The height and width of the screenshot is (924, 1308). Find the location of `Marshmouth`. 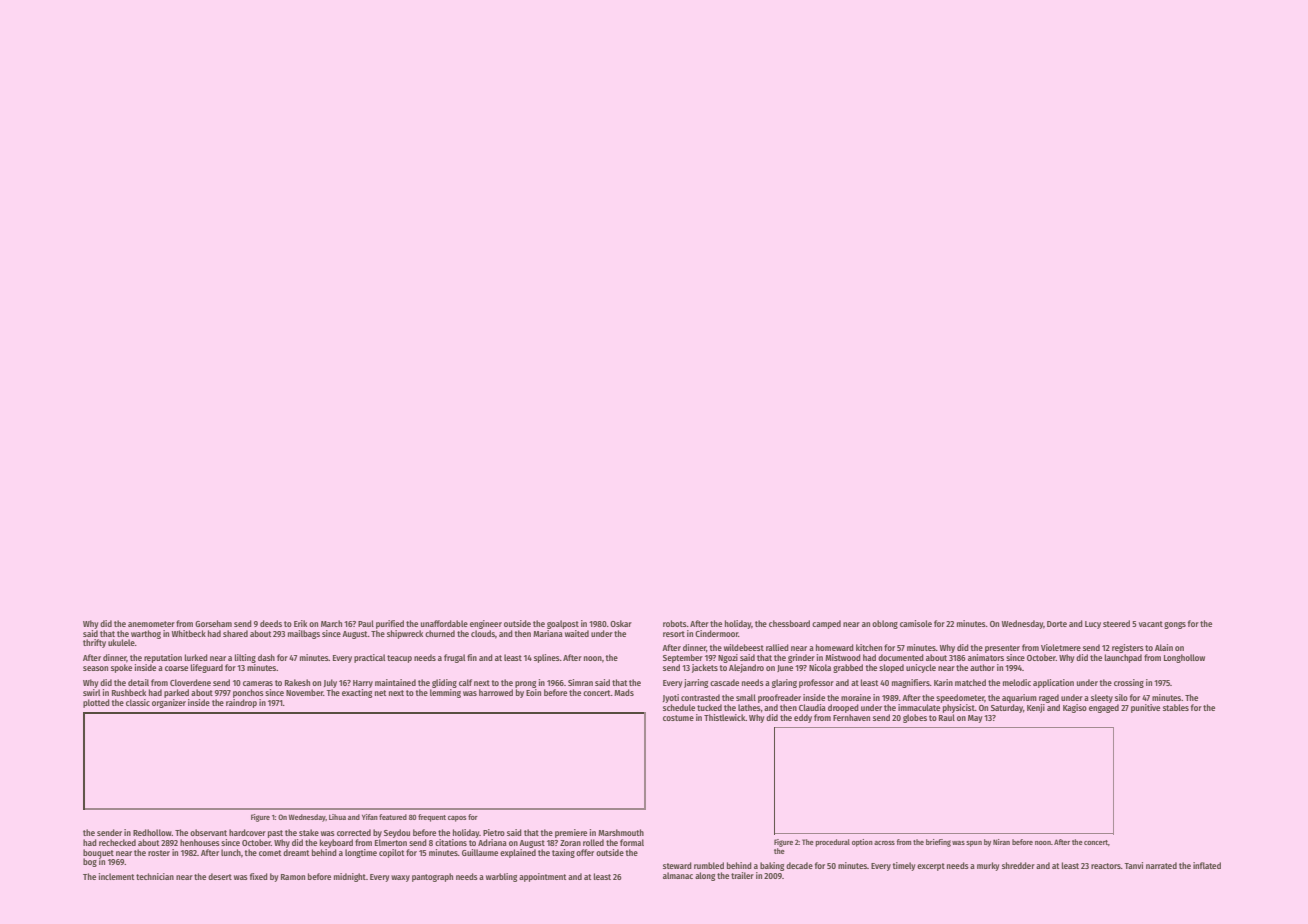

Marshmouth is located at coordinates (621, 832).
